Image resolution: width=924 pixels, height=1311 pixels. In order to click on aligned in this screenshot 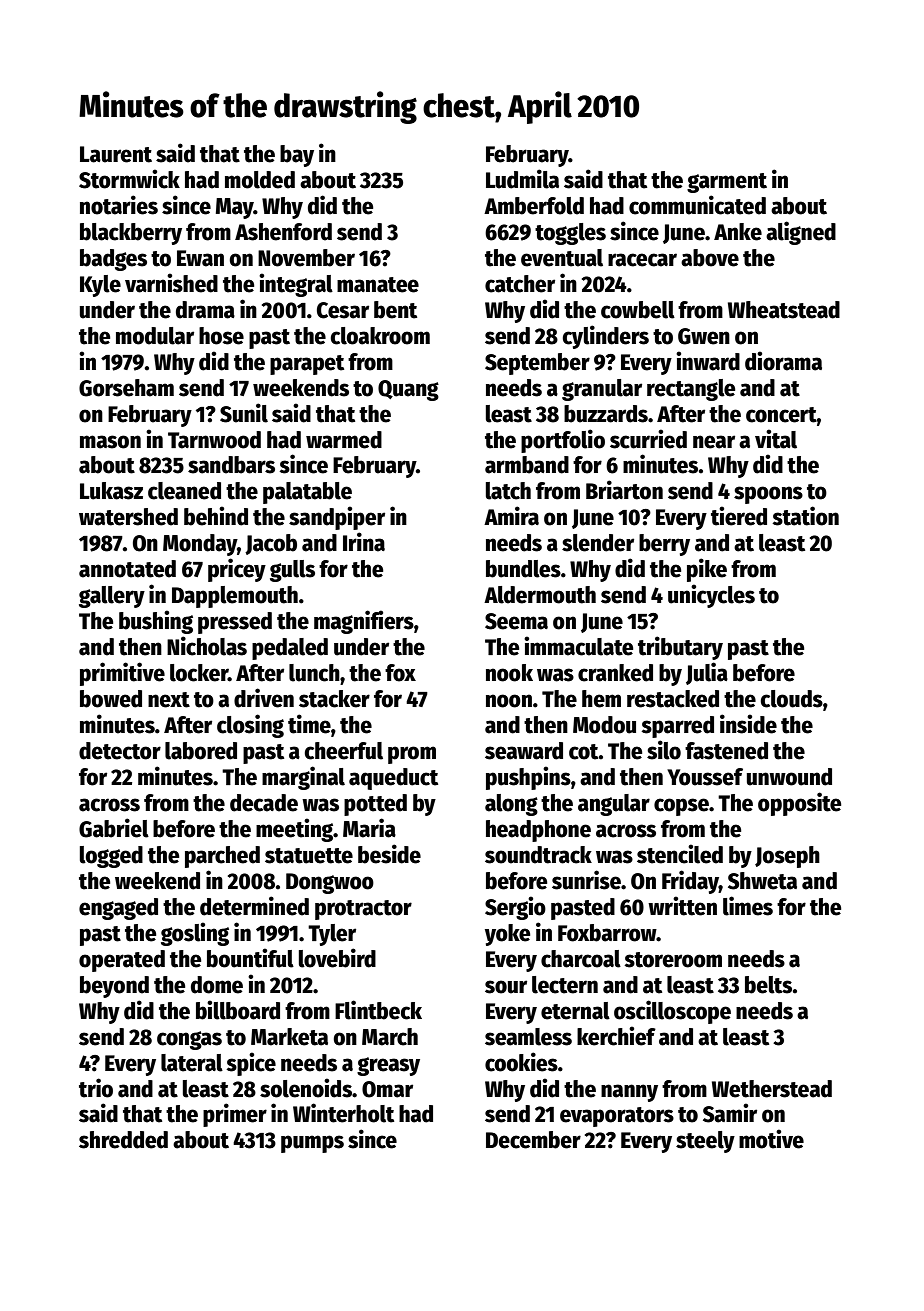, I will do `click(801, 233)`.
